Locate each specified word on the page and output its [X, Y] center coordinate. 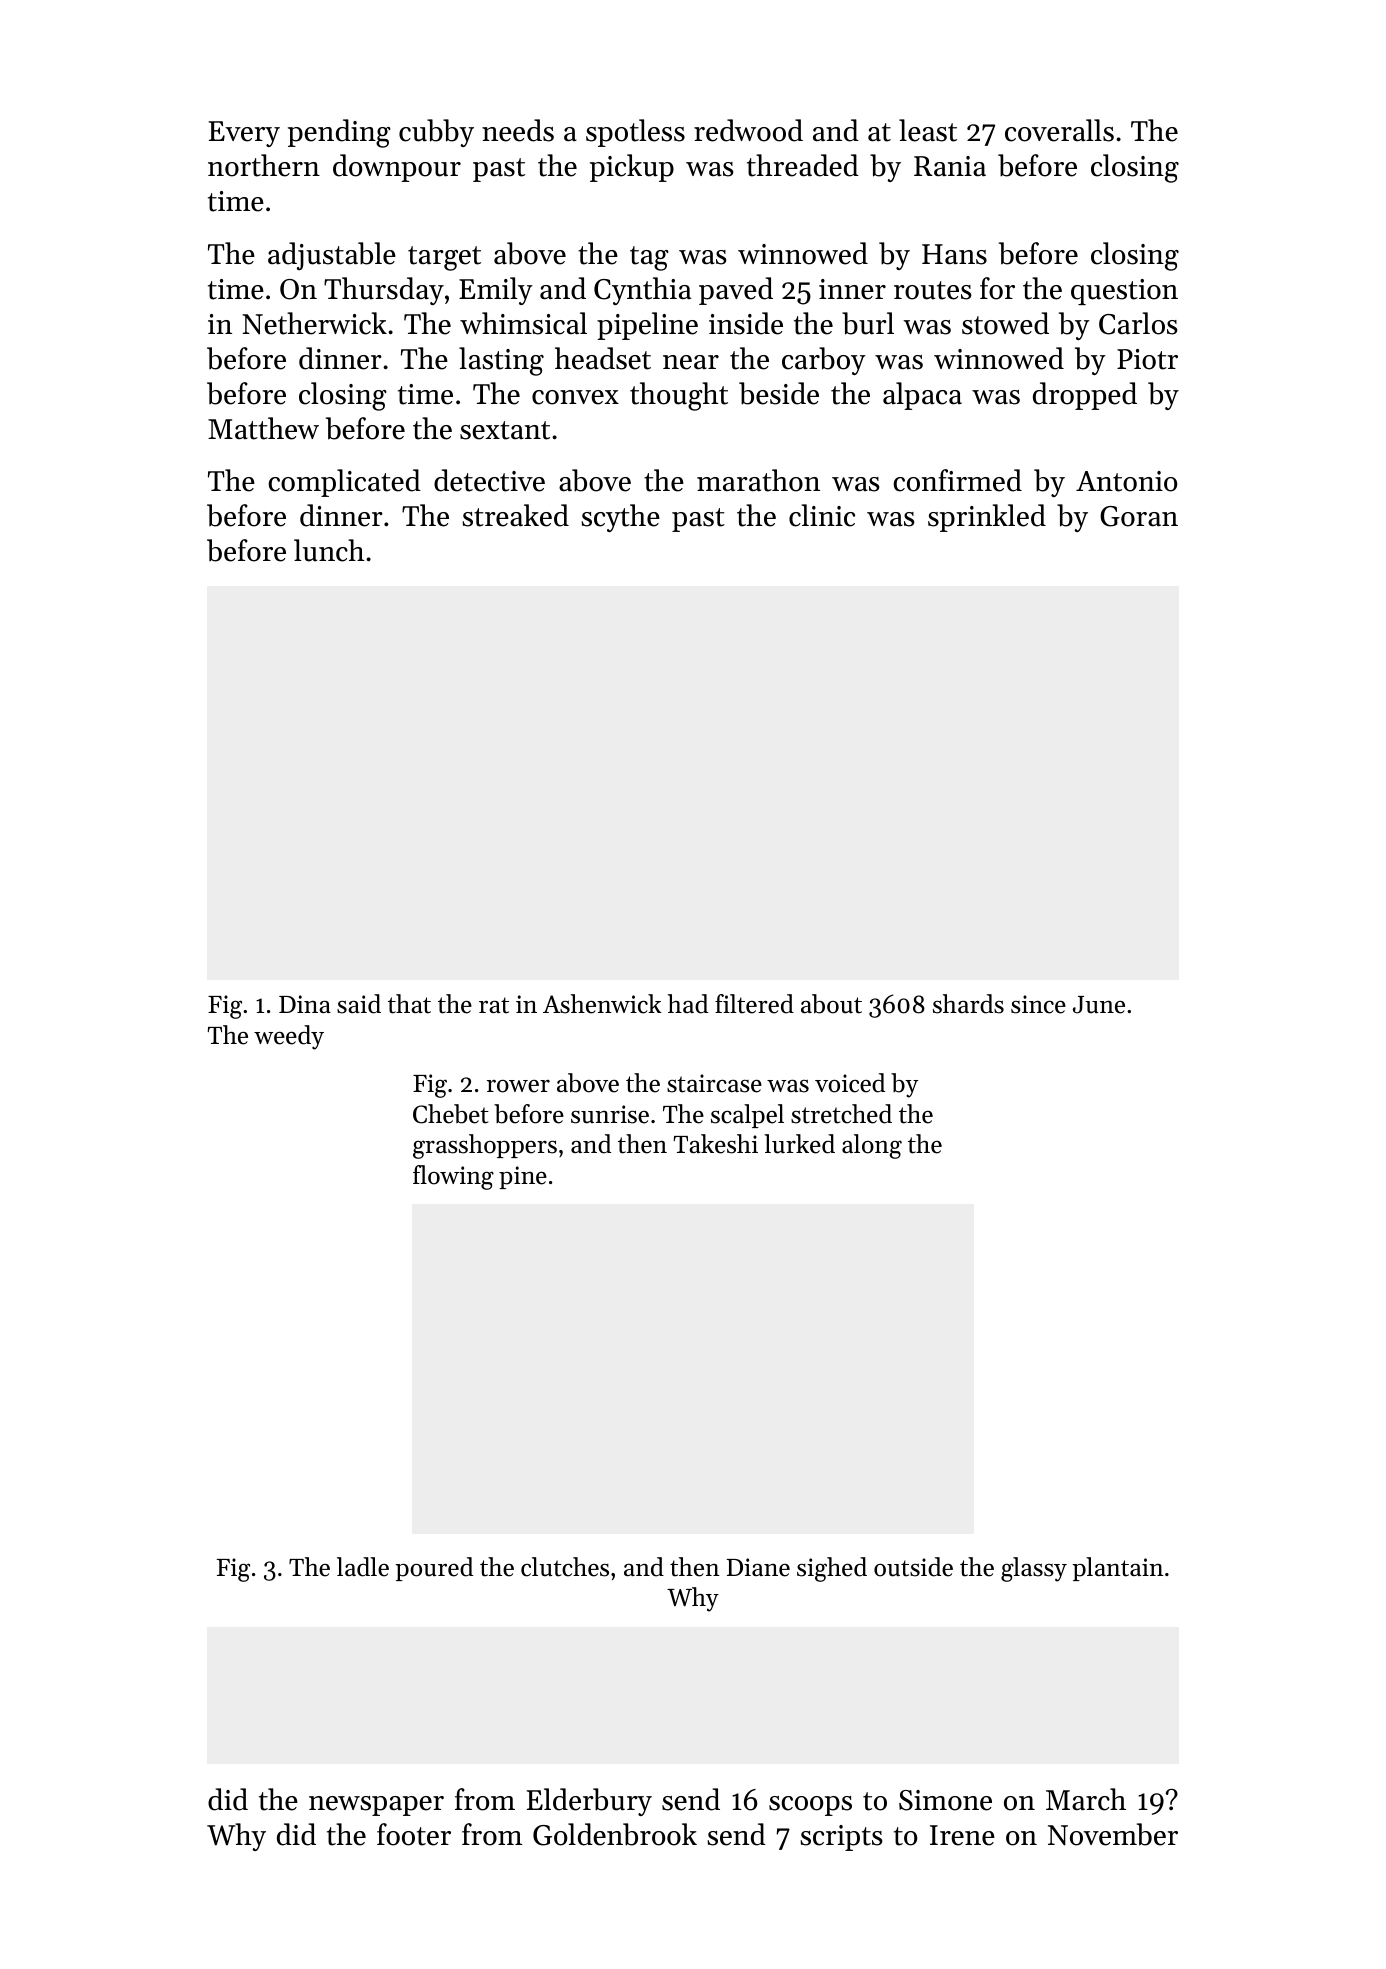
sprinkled [987, 518]
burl [868, 323]
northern [264, 165]
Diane [758, 1567]
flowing [453, 1177]
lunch [329, 550]
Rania [950, 166]
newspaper [376, 1806]
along [872, 1146]
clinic [822, 515]
